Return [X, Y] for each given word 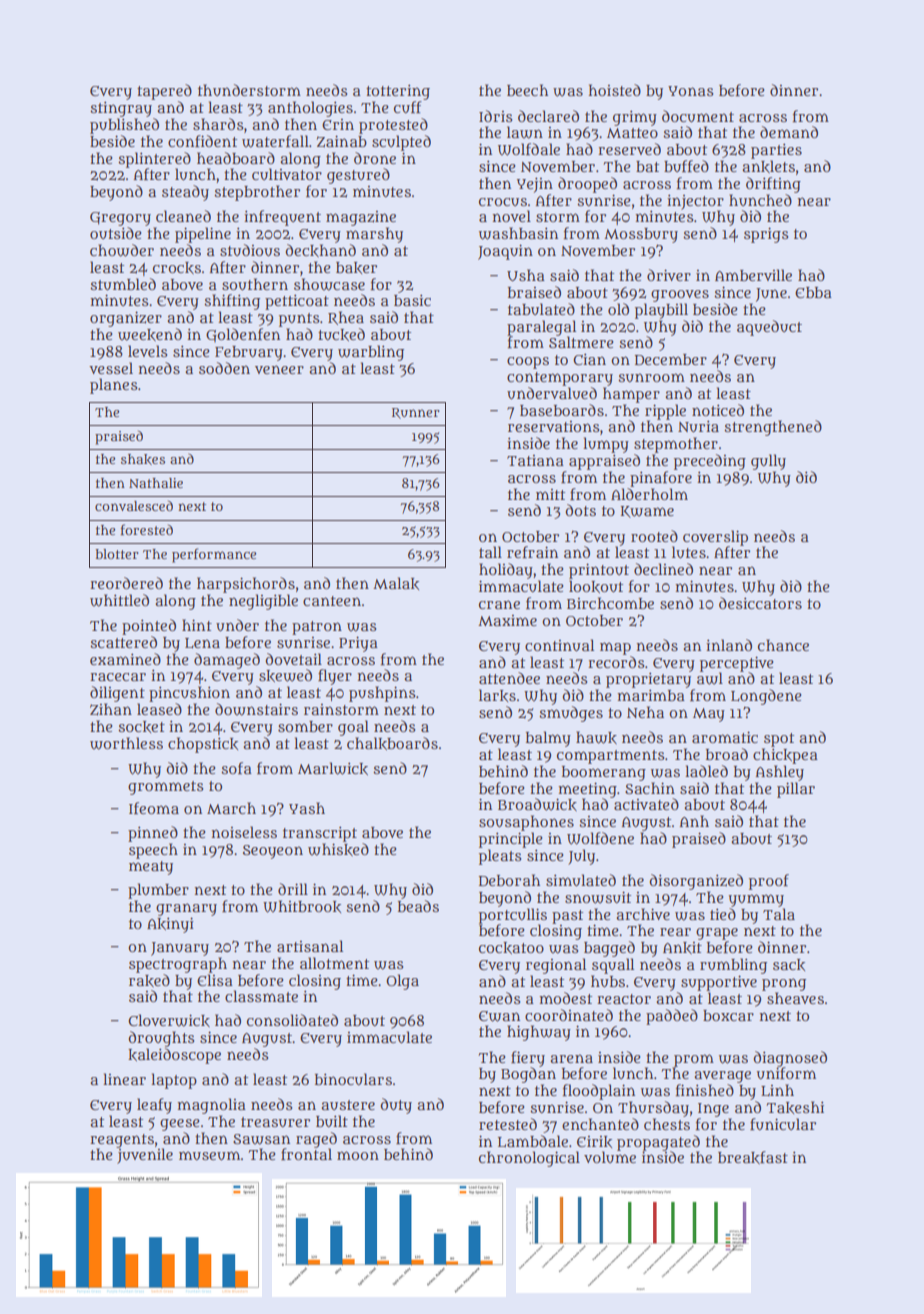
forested [146, 529]
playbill [661, 311]
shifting [232, 302]
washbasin [518, 233]
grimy [635, 118]
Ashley [780, 773]
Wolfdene [600, 838]
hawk [596, 737]
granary [186, 909]
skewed [285, 675]
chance [783, 645]
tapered [164, 92]
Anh [694, 821]
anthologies [310, 109]
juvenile [145, 1156]
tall [490, 552]
